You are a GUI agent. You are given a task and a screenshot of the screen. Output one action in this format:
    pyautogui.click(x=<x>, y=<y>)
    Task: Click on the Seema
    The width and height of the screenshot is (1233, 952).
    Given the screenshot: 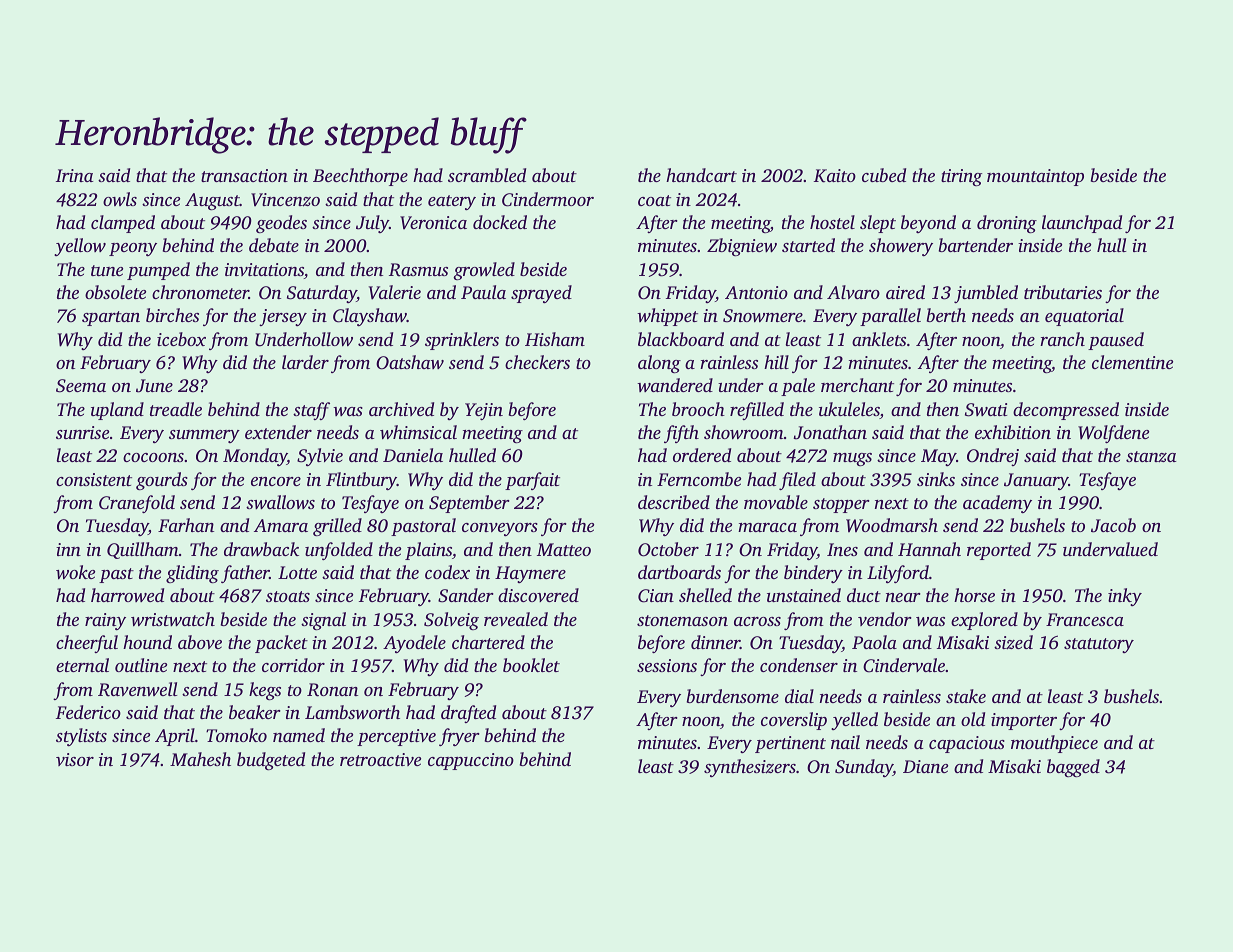 What is the action you would take?
    pyautogui.click(x=81, y=386)
